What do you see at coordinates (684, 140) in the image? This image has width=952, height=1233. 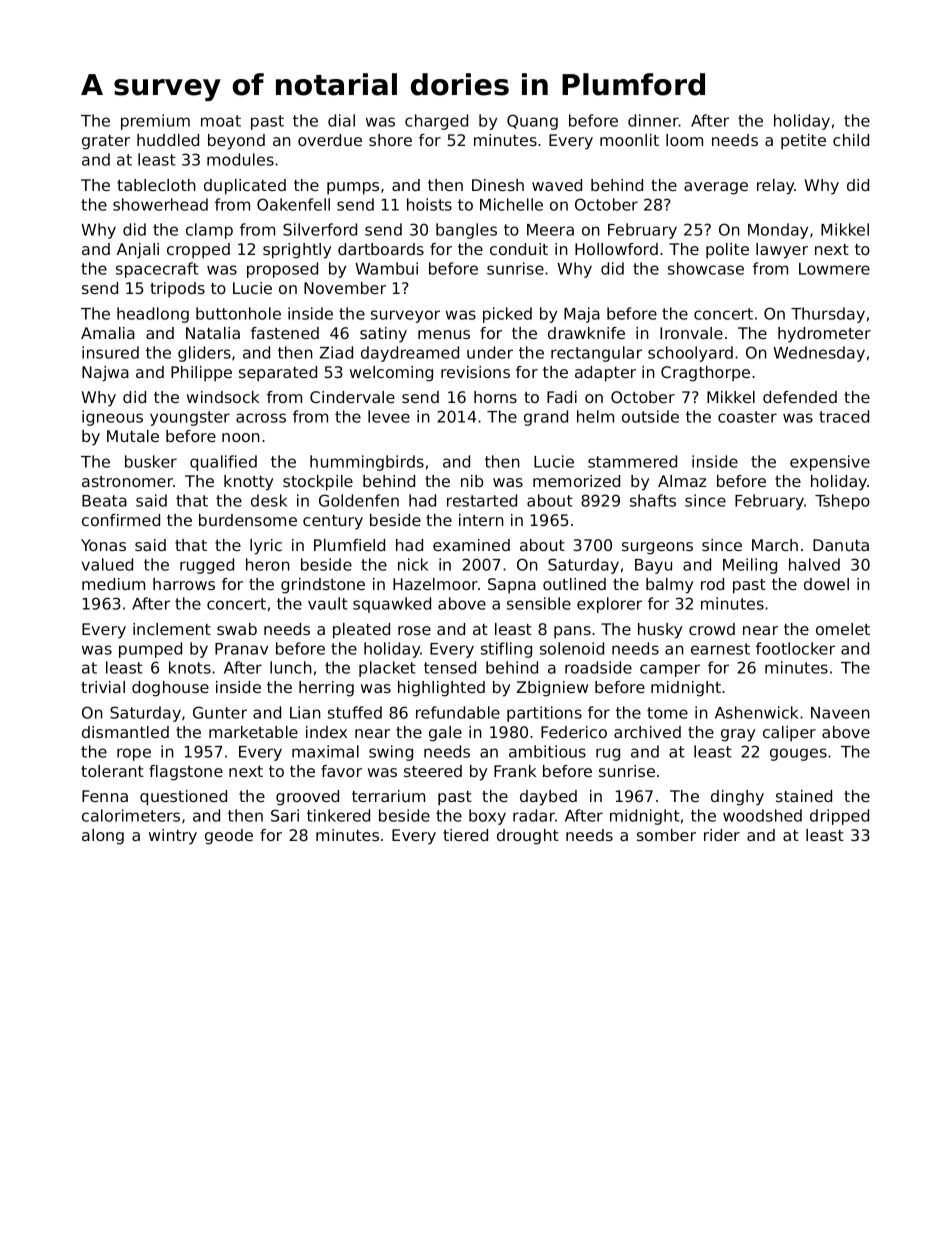 I see `loom` at bounding box center [684, 140].
